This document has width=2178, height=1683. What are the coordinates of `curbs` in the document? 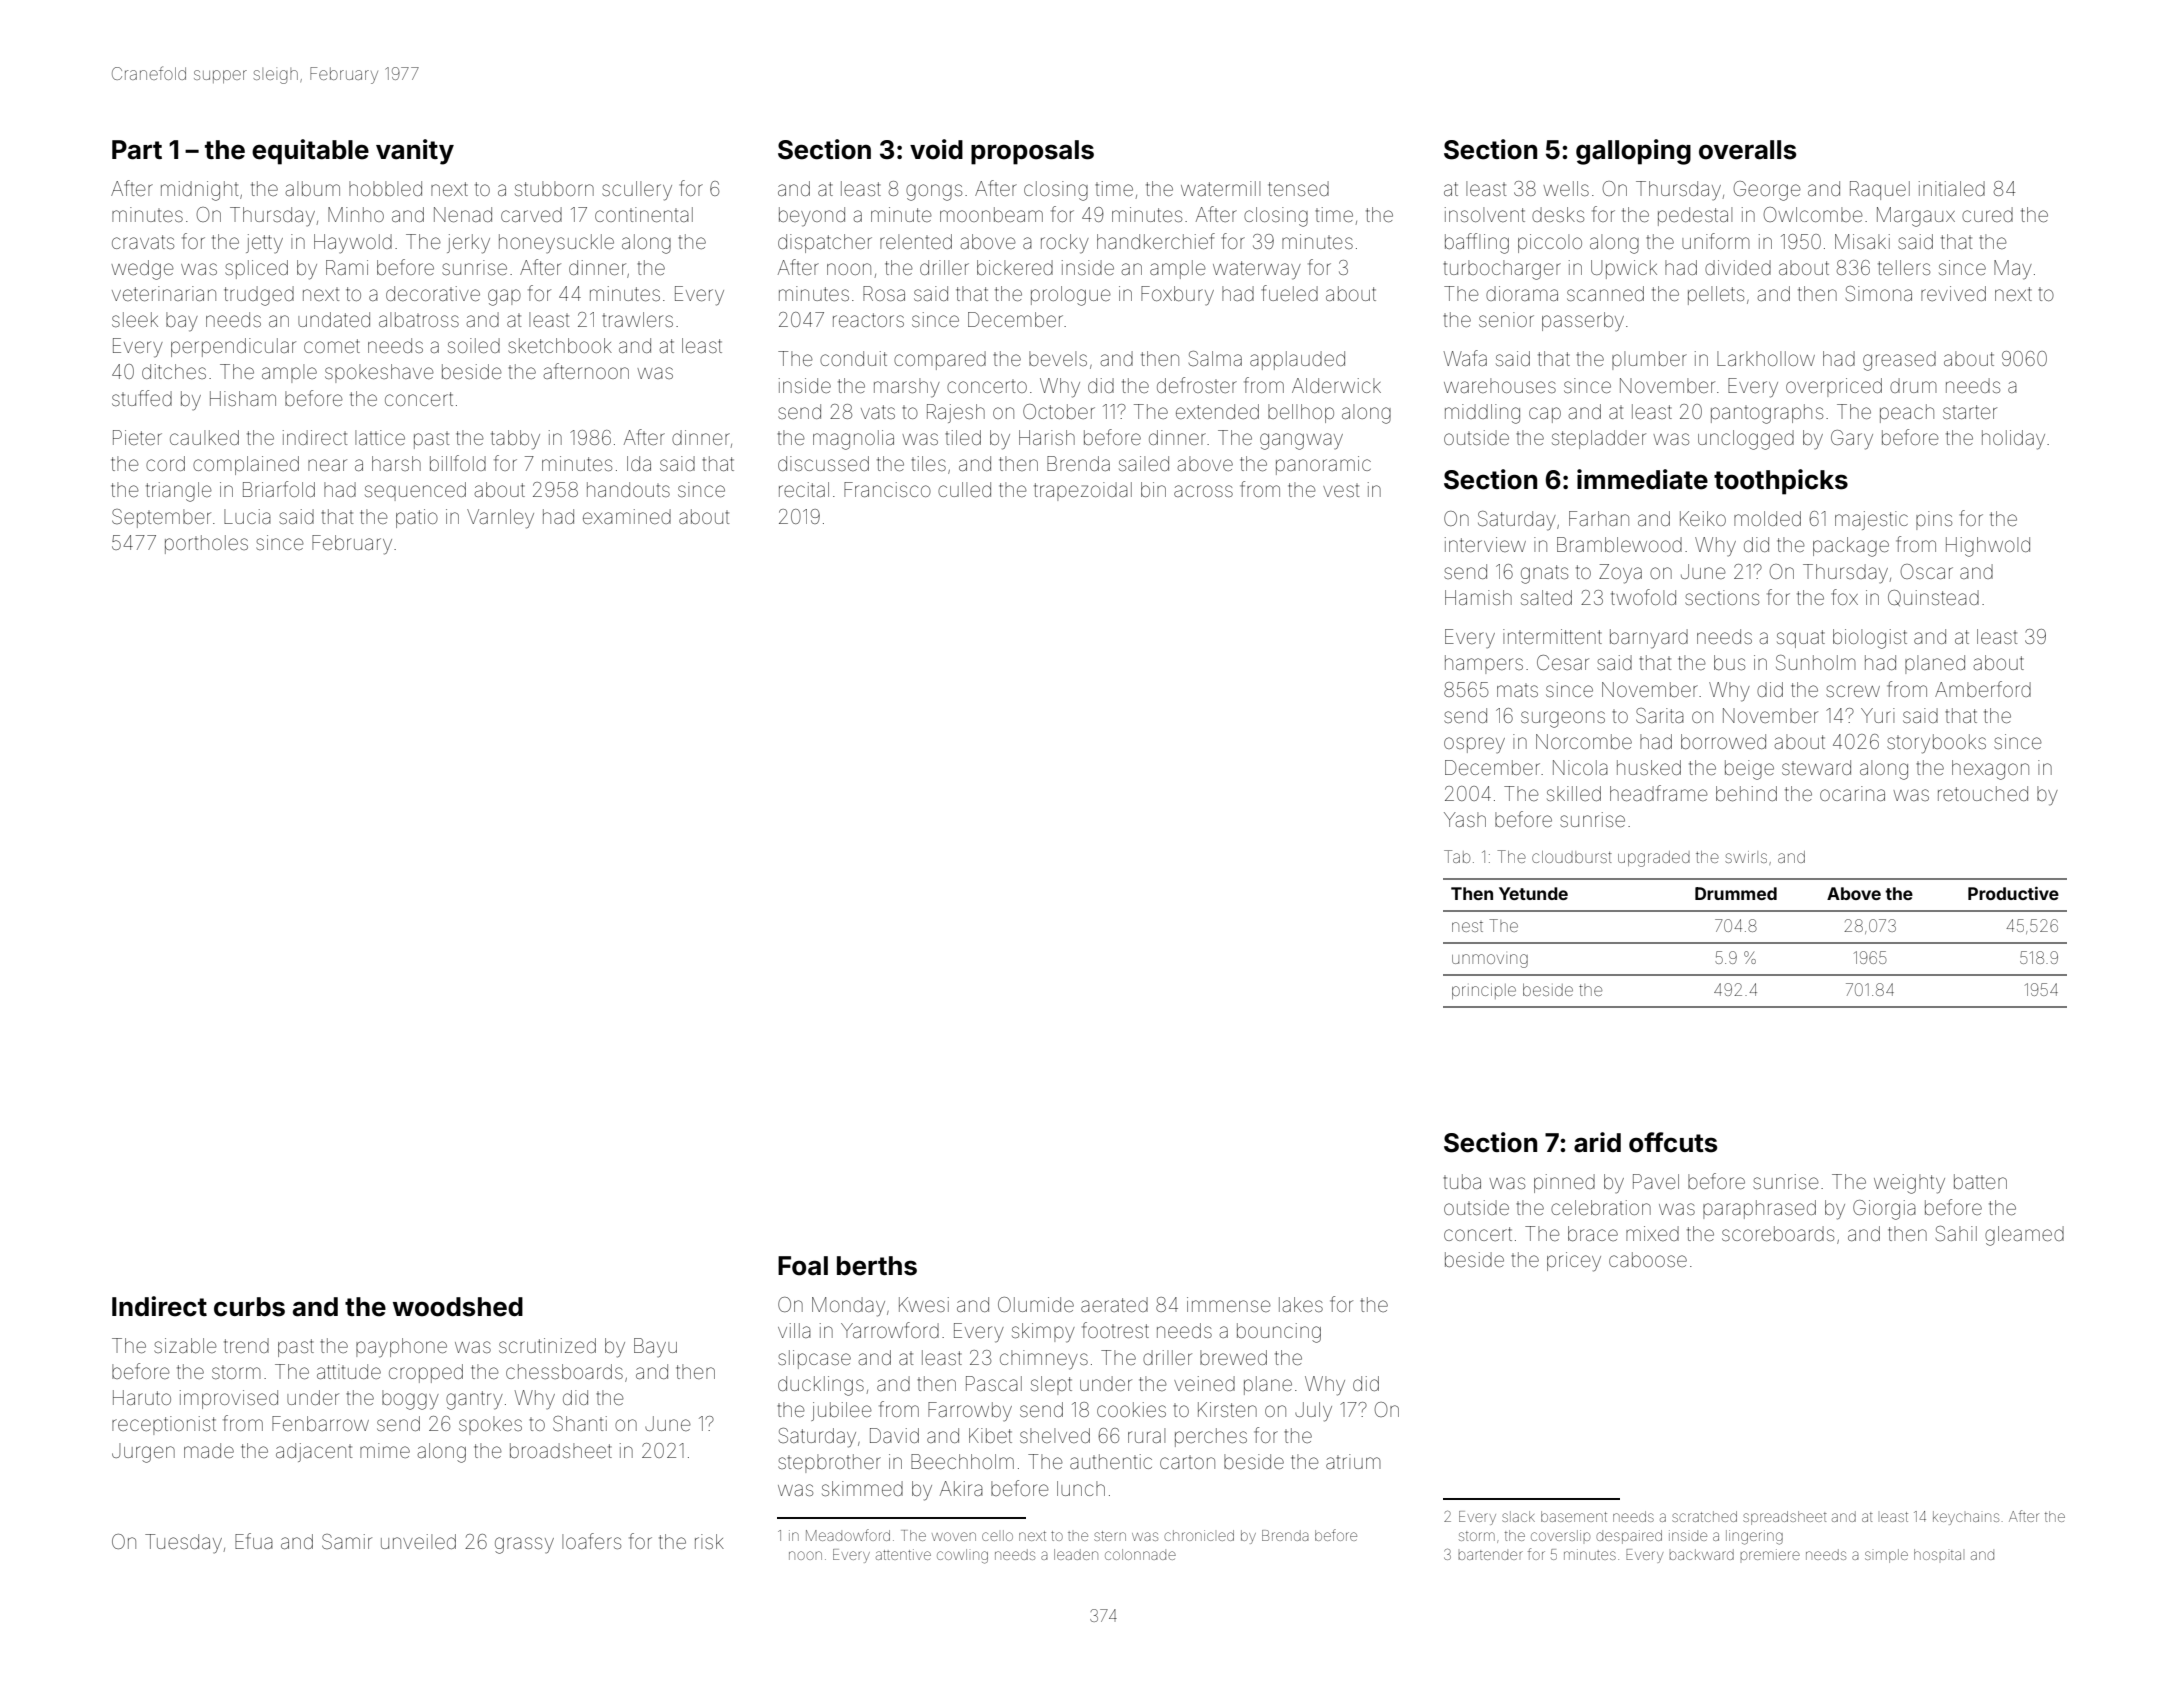 It's located at (249, 1307).
